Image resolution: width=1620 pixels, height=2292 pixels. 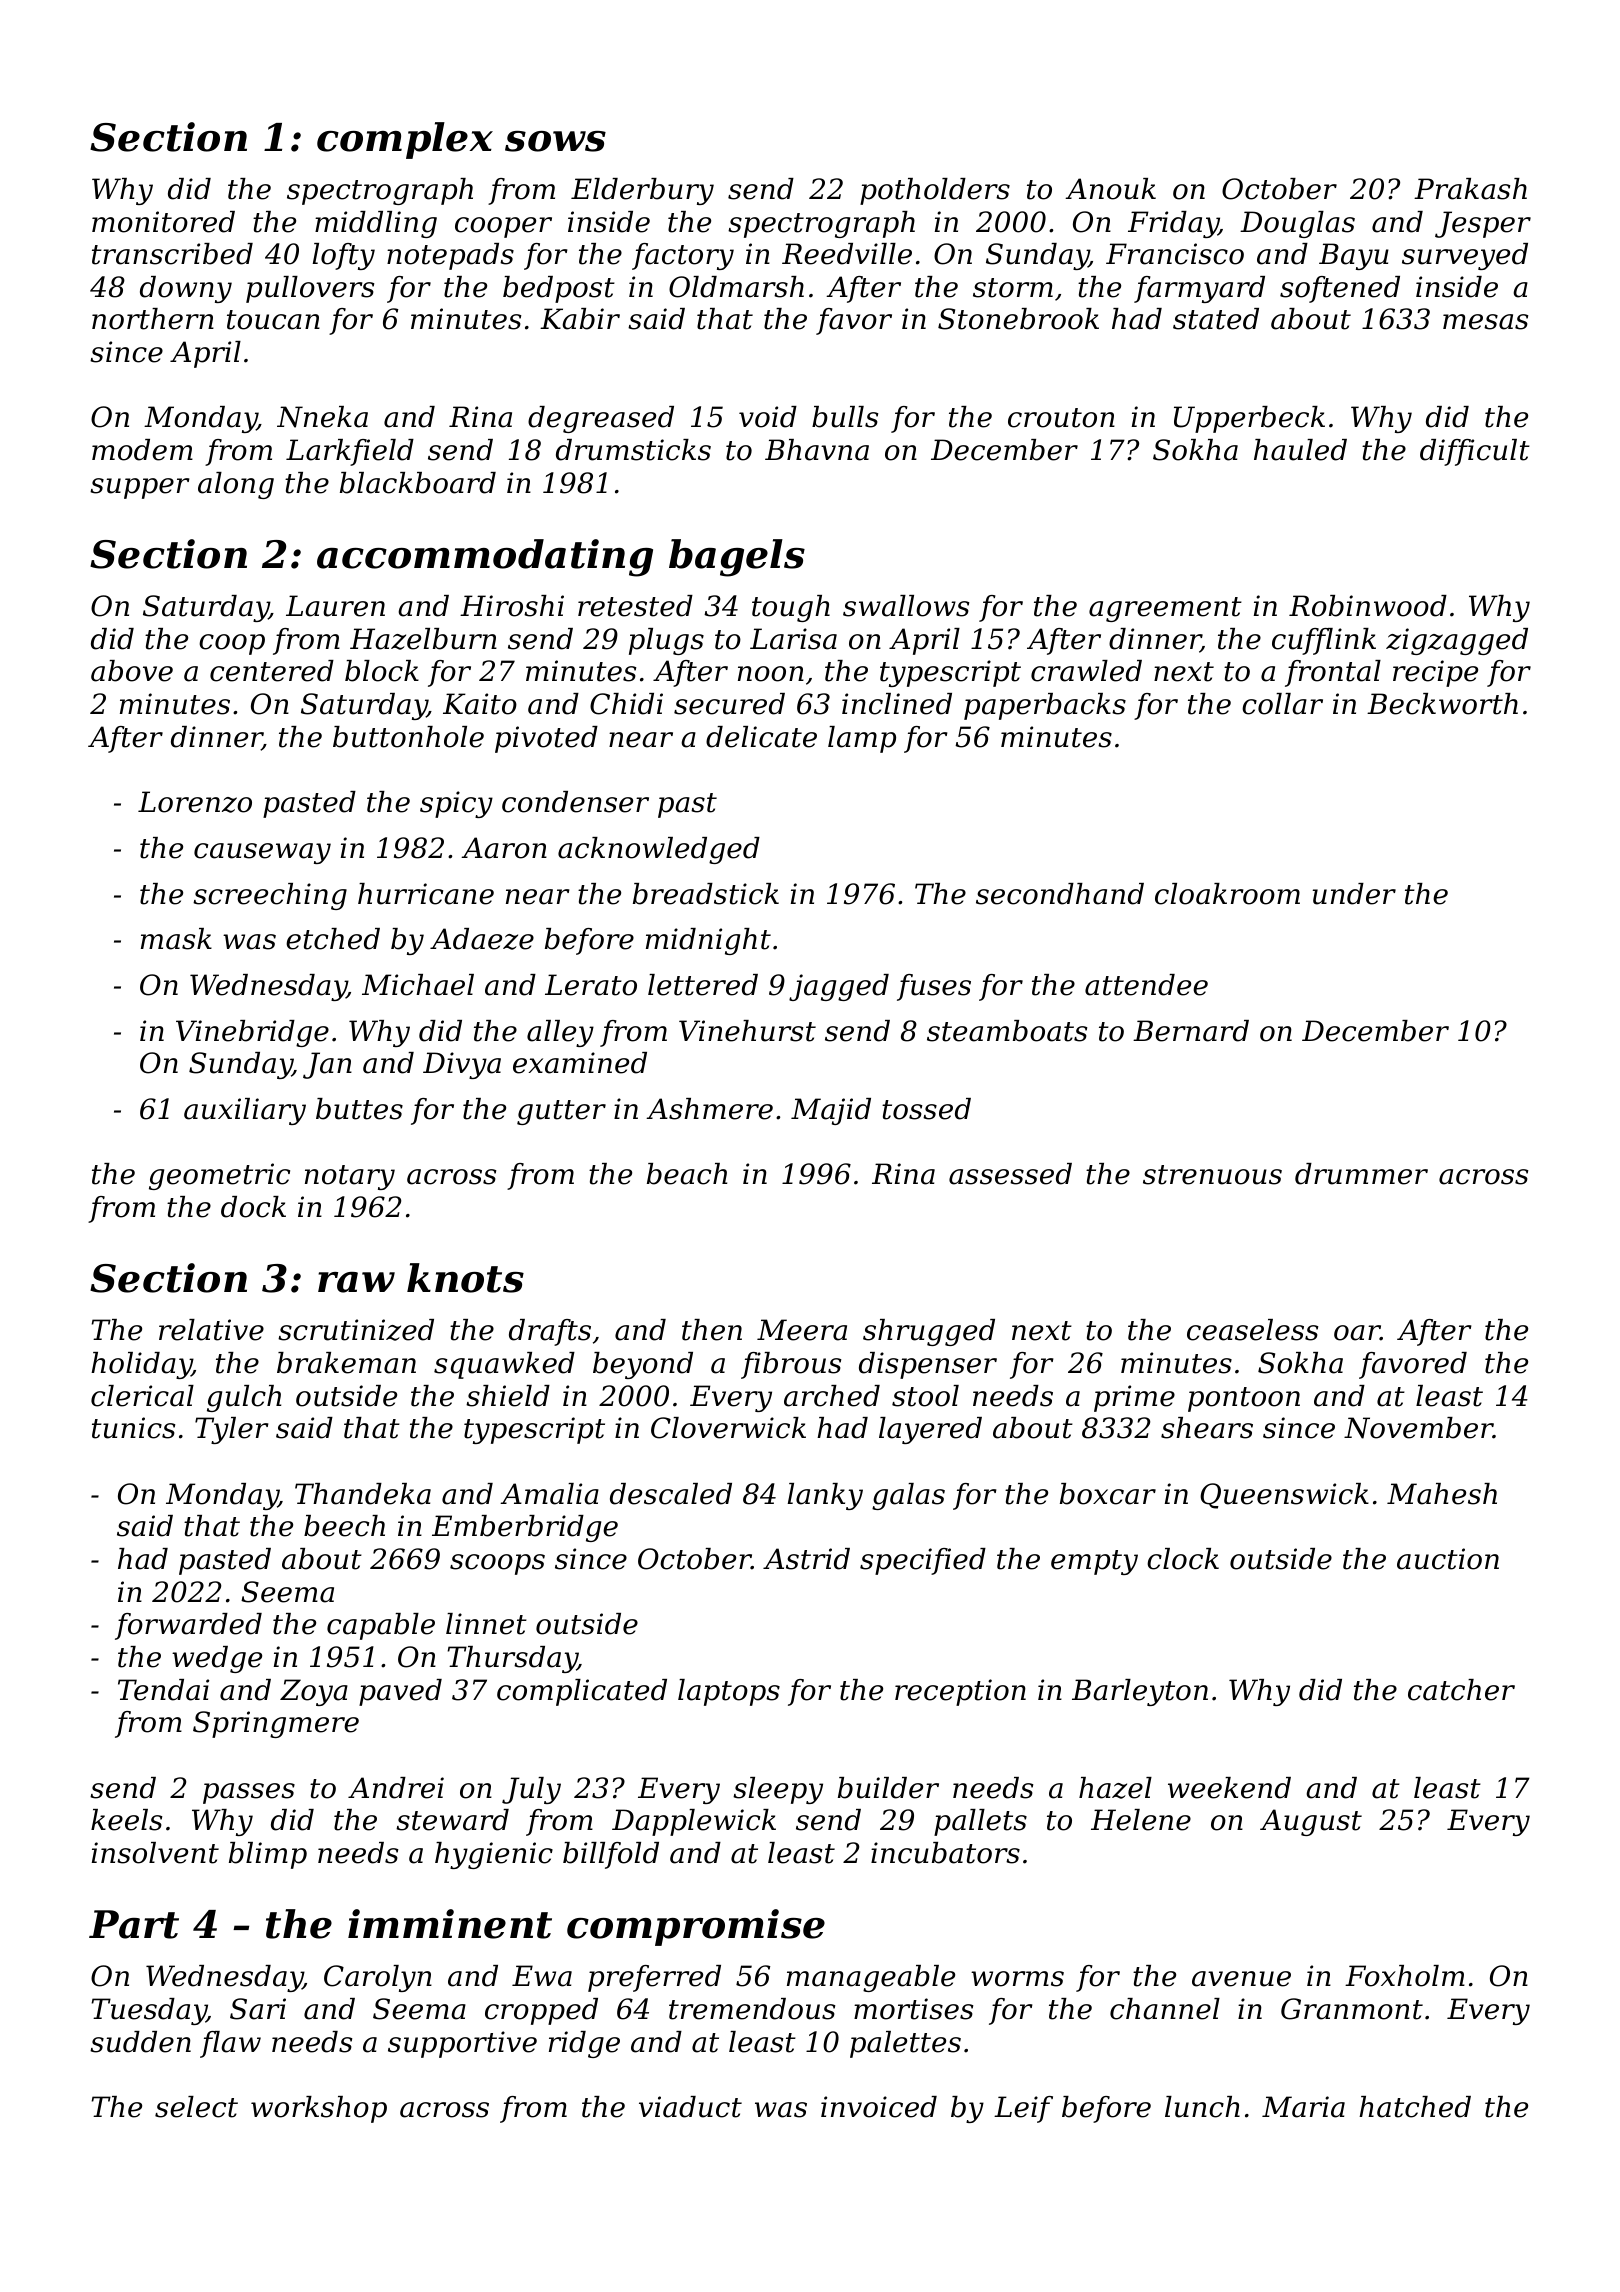 What do you see at coordinates (142, 450) in the page?
I see `modem` at bounding box center [142, 450].
